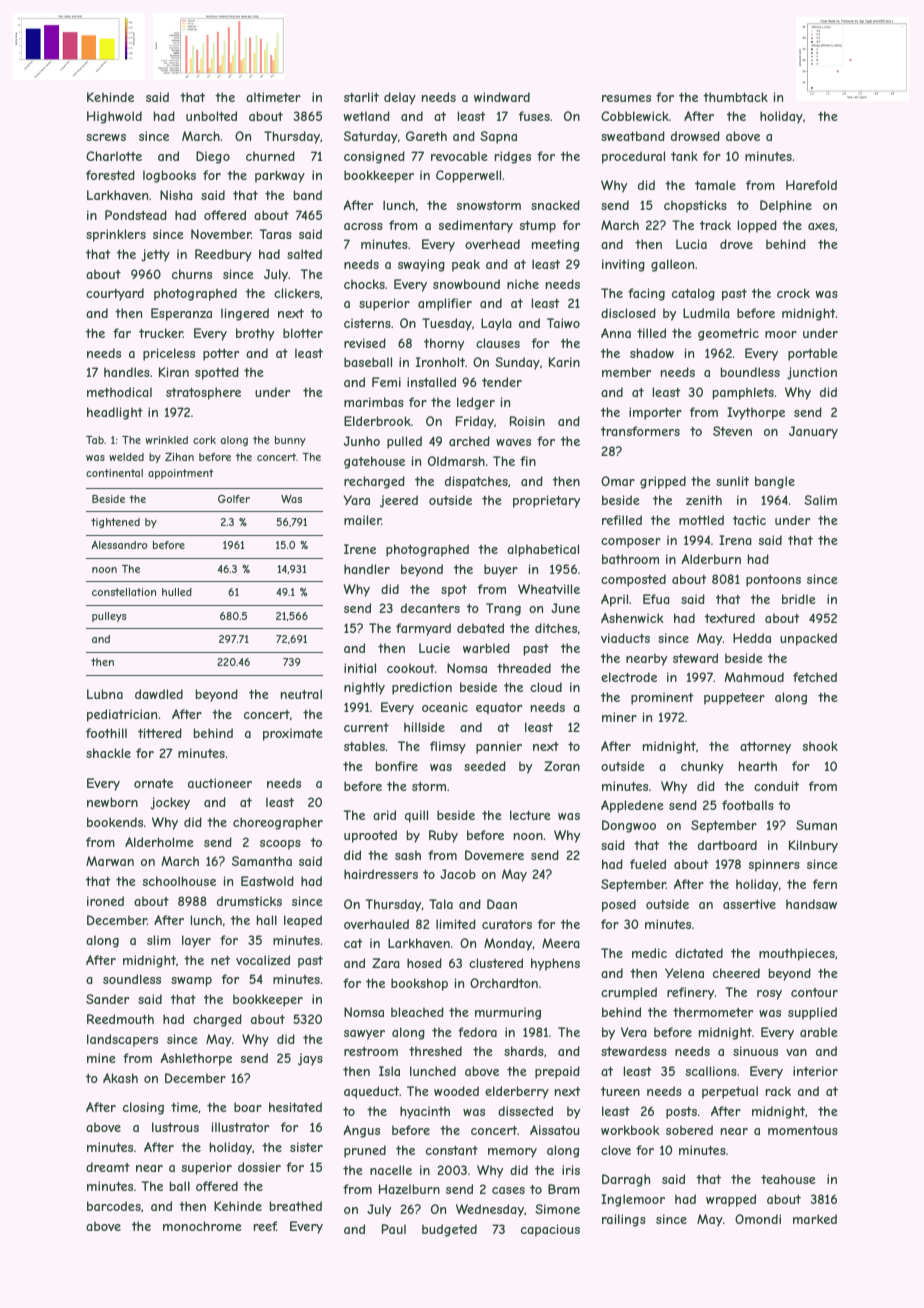  I want to click on lopped, so click(757, 226).
